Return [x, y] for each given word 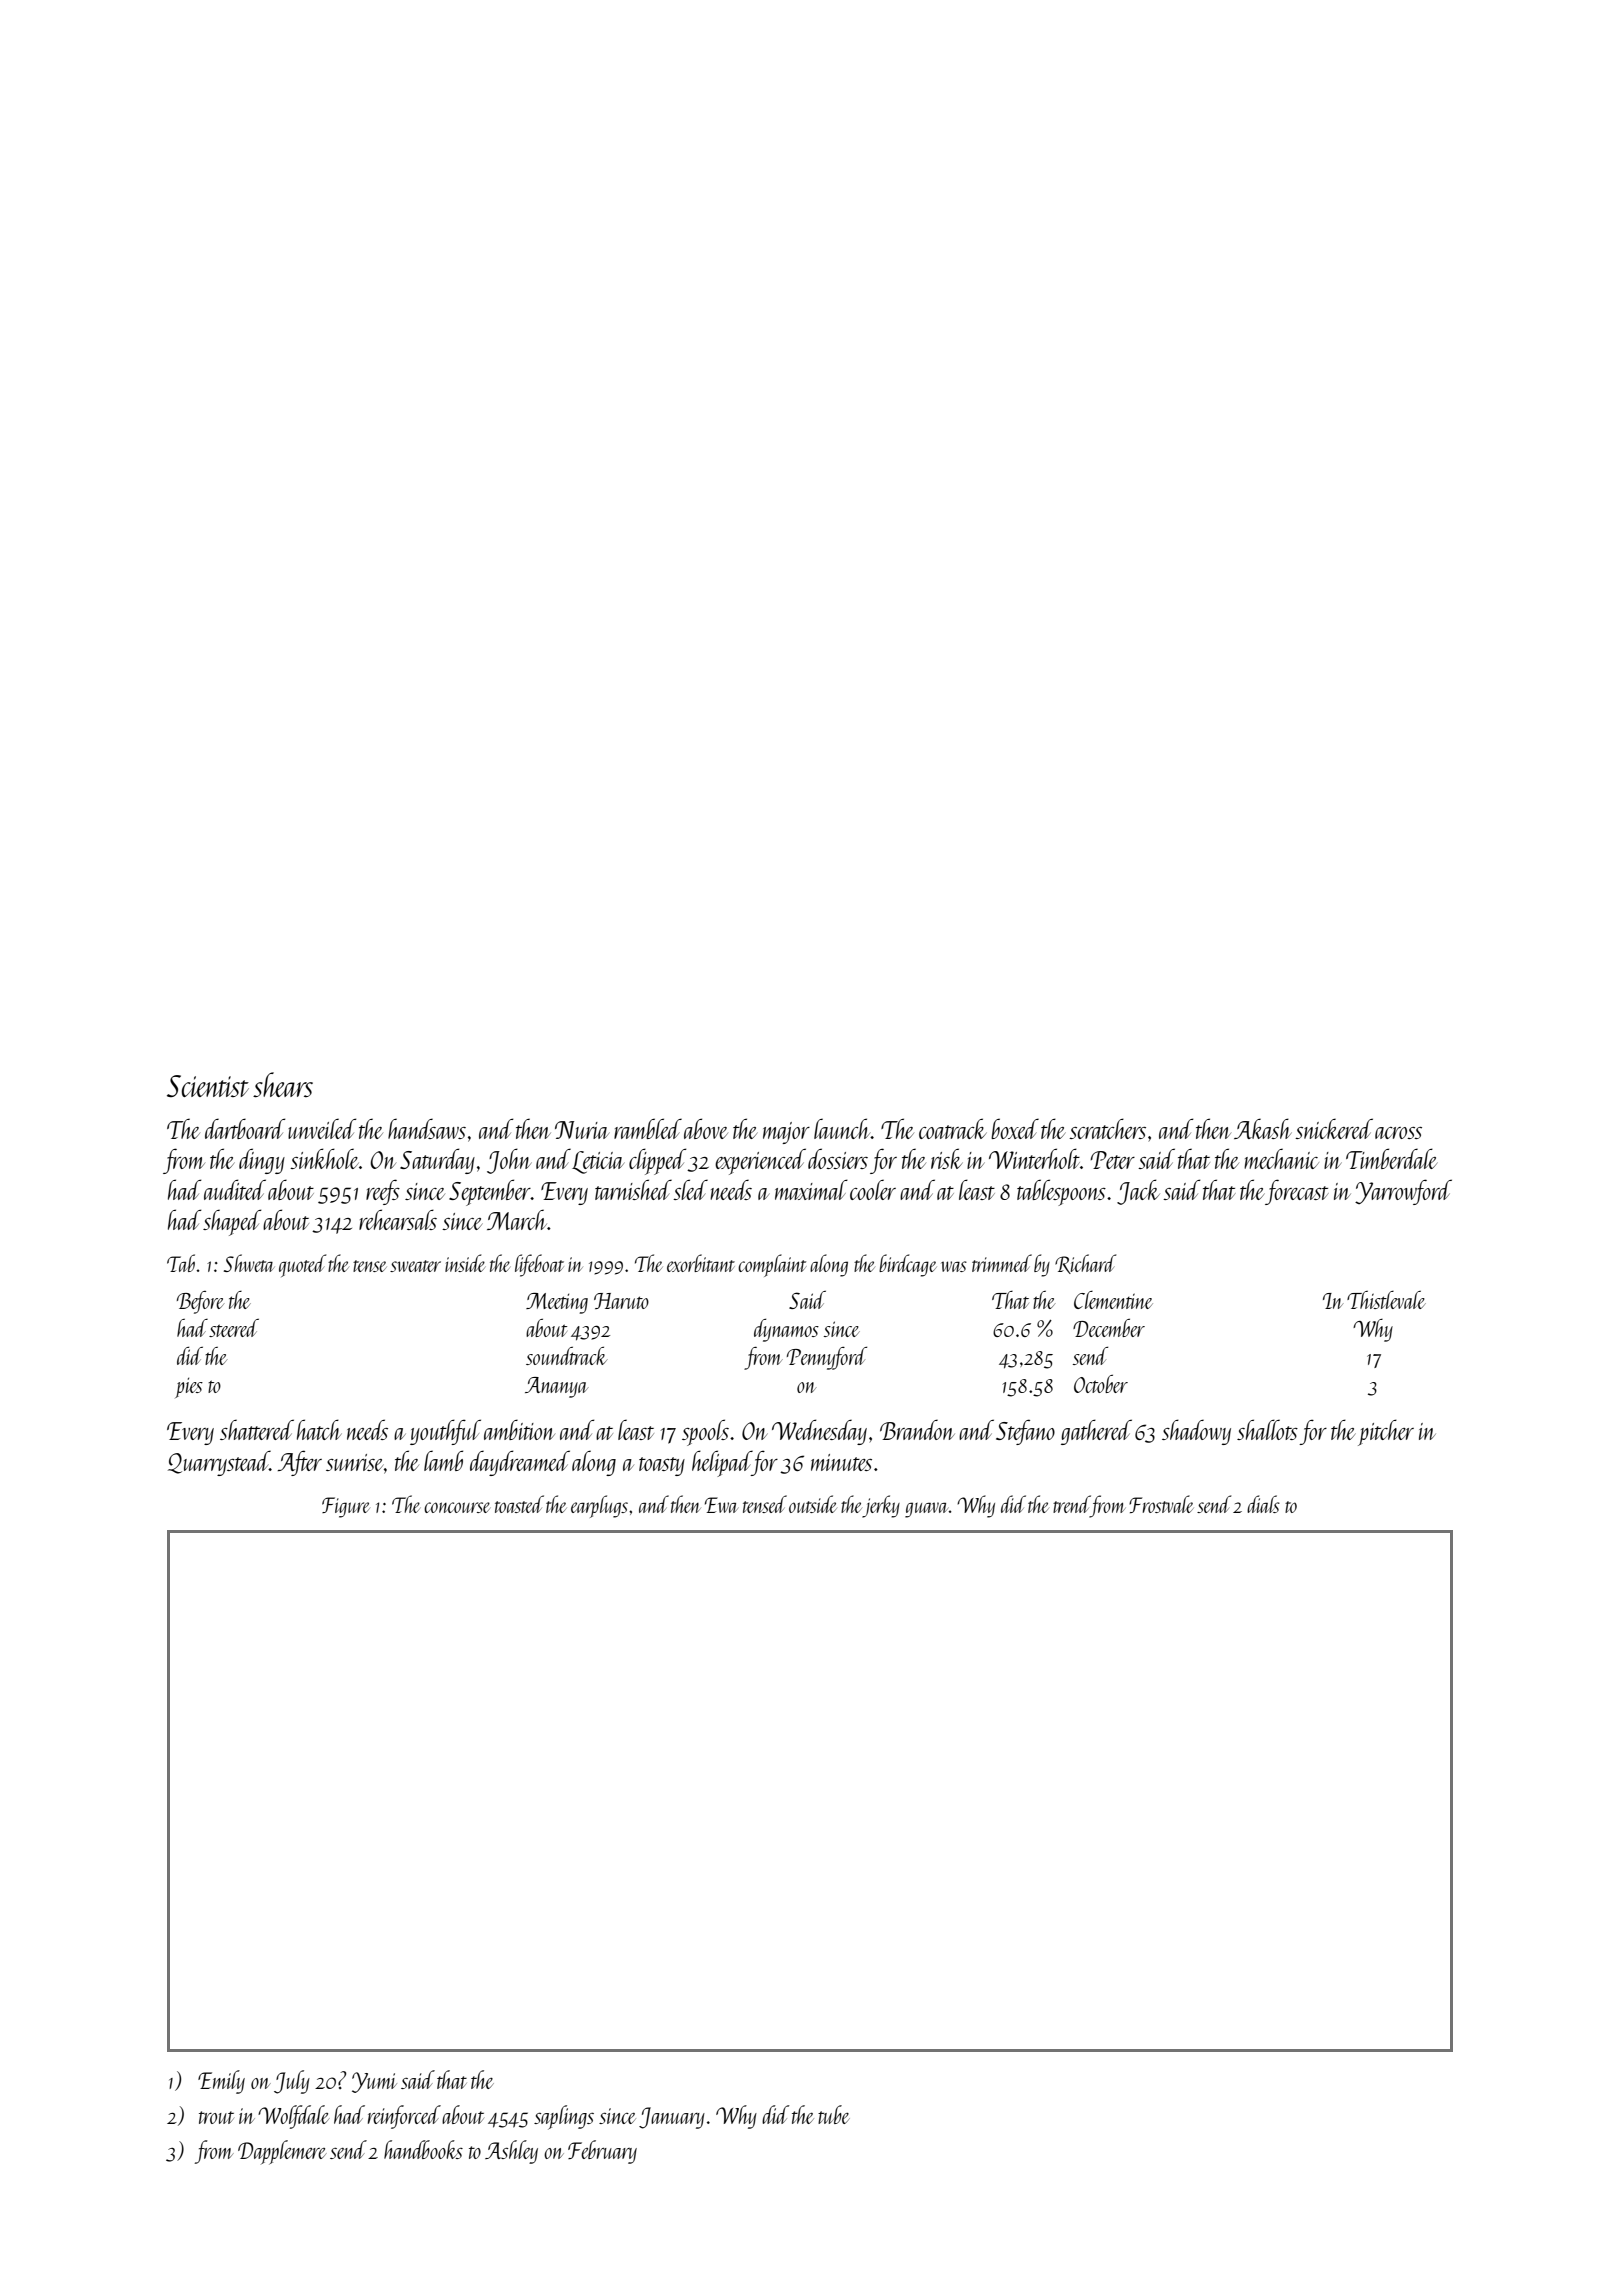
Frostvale [1161, 1504]
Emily [221, 2082]
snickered [1334, 1128]
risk [946, 1158]
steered [234, 1328]
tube [834, 2114]
